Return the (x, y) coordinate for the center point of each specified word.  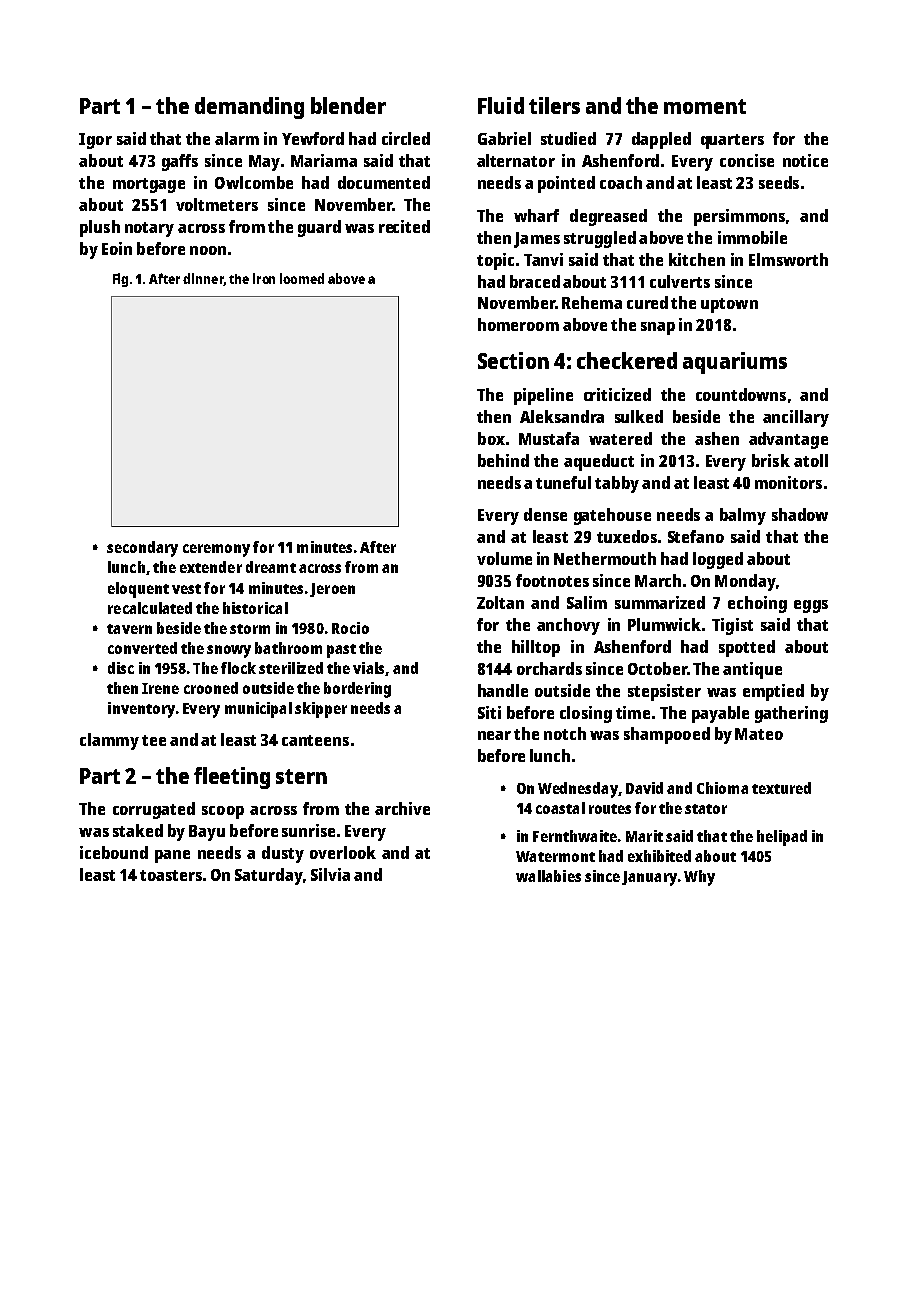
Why (699, 878)
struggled (600, 239)
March (658, 580)
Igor (95, 141)
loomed (302, 278)
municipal (258, 710)
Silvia (330, 874)
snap (658, 328)
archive (402, 808)
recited (404, 226)
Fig (120, 280)
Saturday (269, 876)
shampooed (667, 735)
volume (504, 558)
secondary (142, 549)
